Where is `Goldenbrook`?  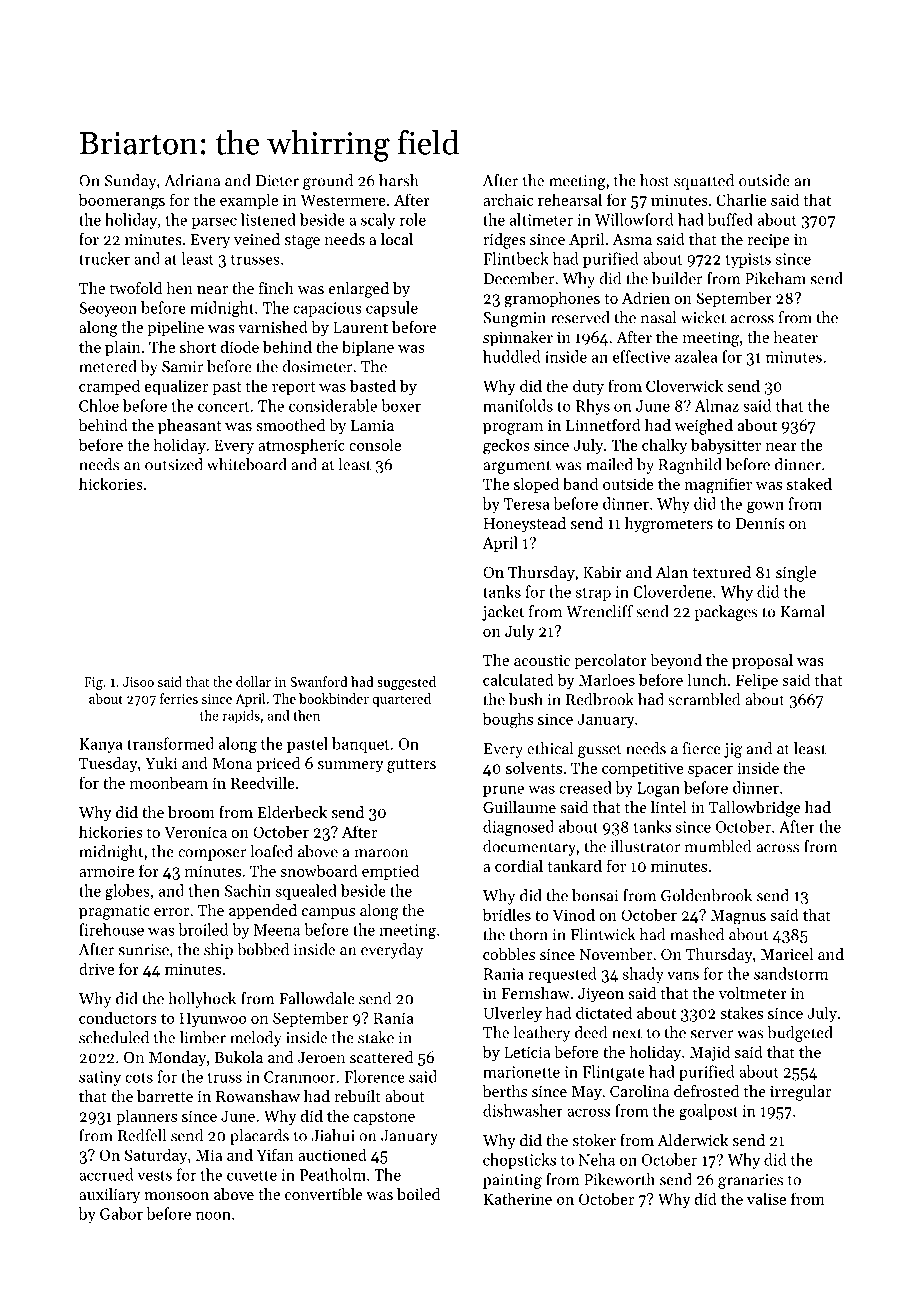
Goldenbrook is located at coordinates (706, 895).
